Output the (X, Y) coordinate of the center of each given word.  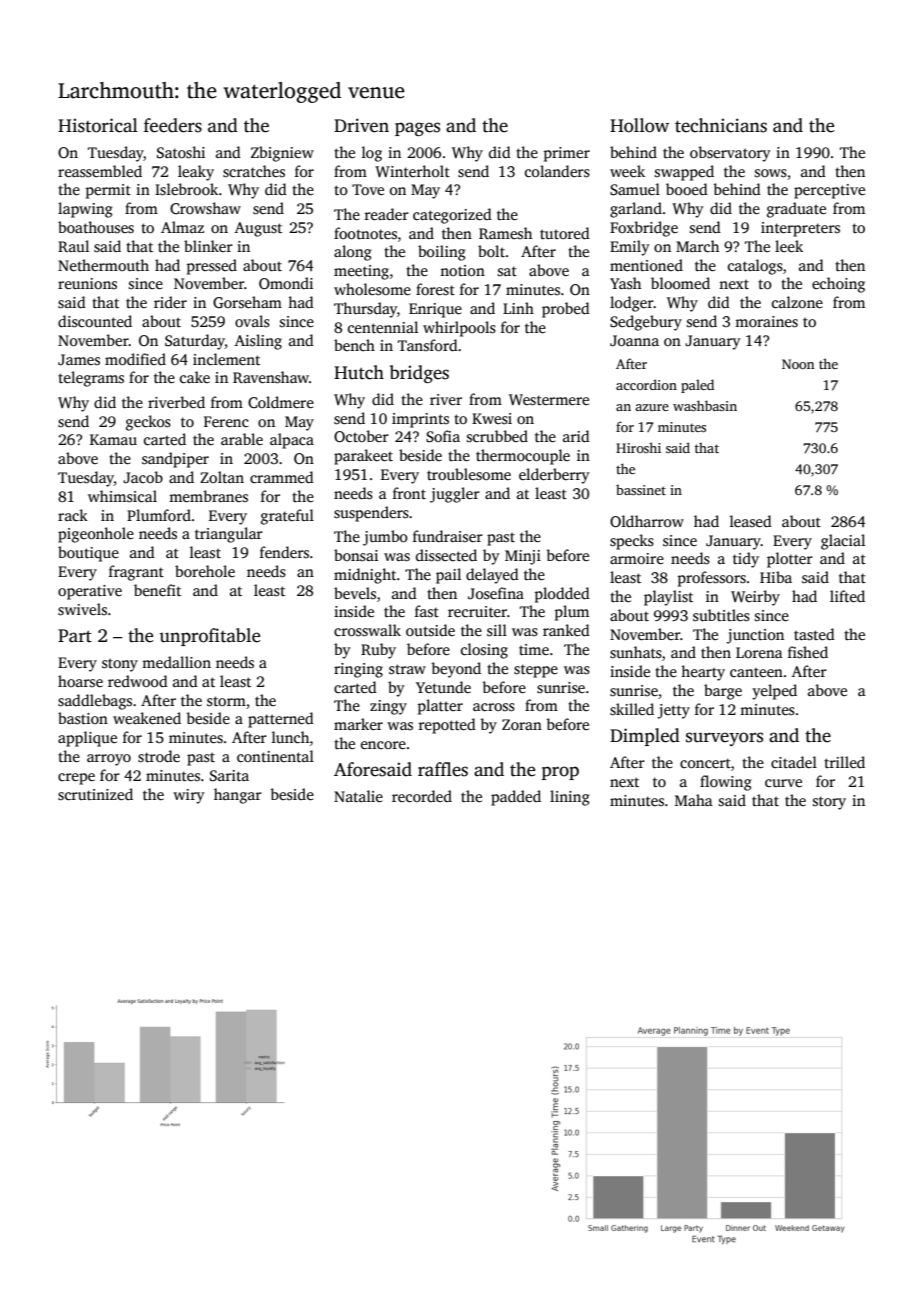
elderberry (554, 476)
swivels (82, 609)
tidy (746, 560)
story (829, 803)
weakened (147, 718)
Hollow (639, 125)
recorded (422, 796)
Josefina (496, 593)
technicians (721, 125)
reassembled (100, 171)
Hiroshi (638, 447)
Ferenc (226, 421)
